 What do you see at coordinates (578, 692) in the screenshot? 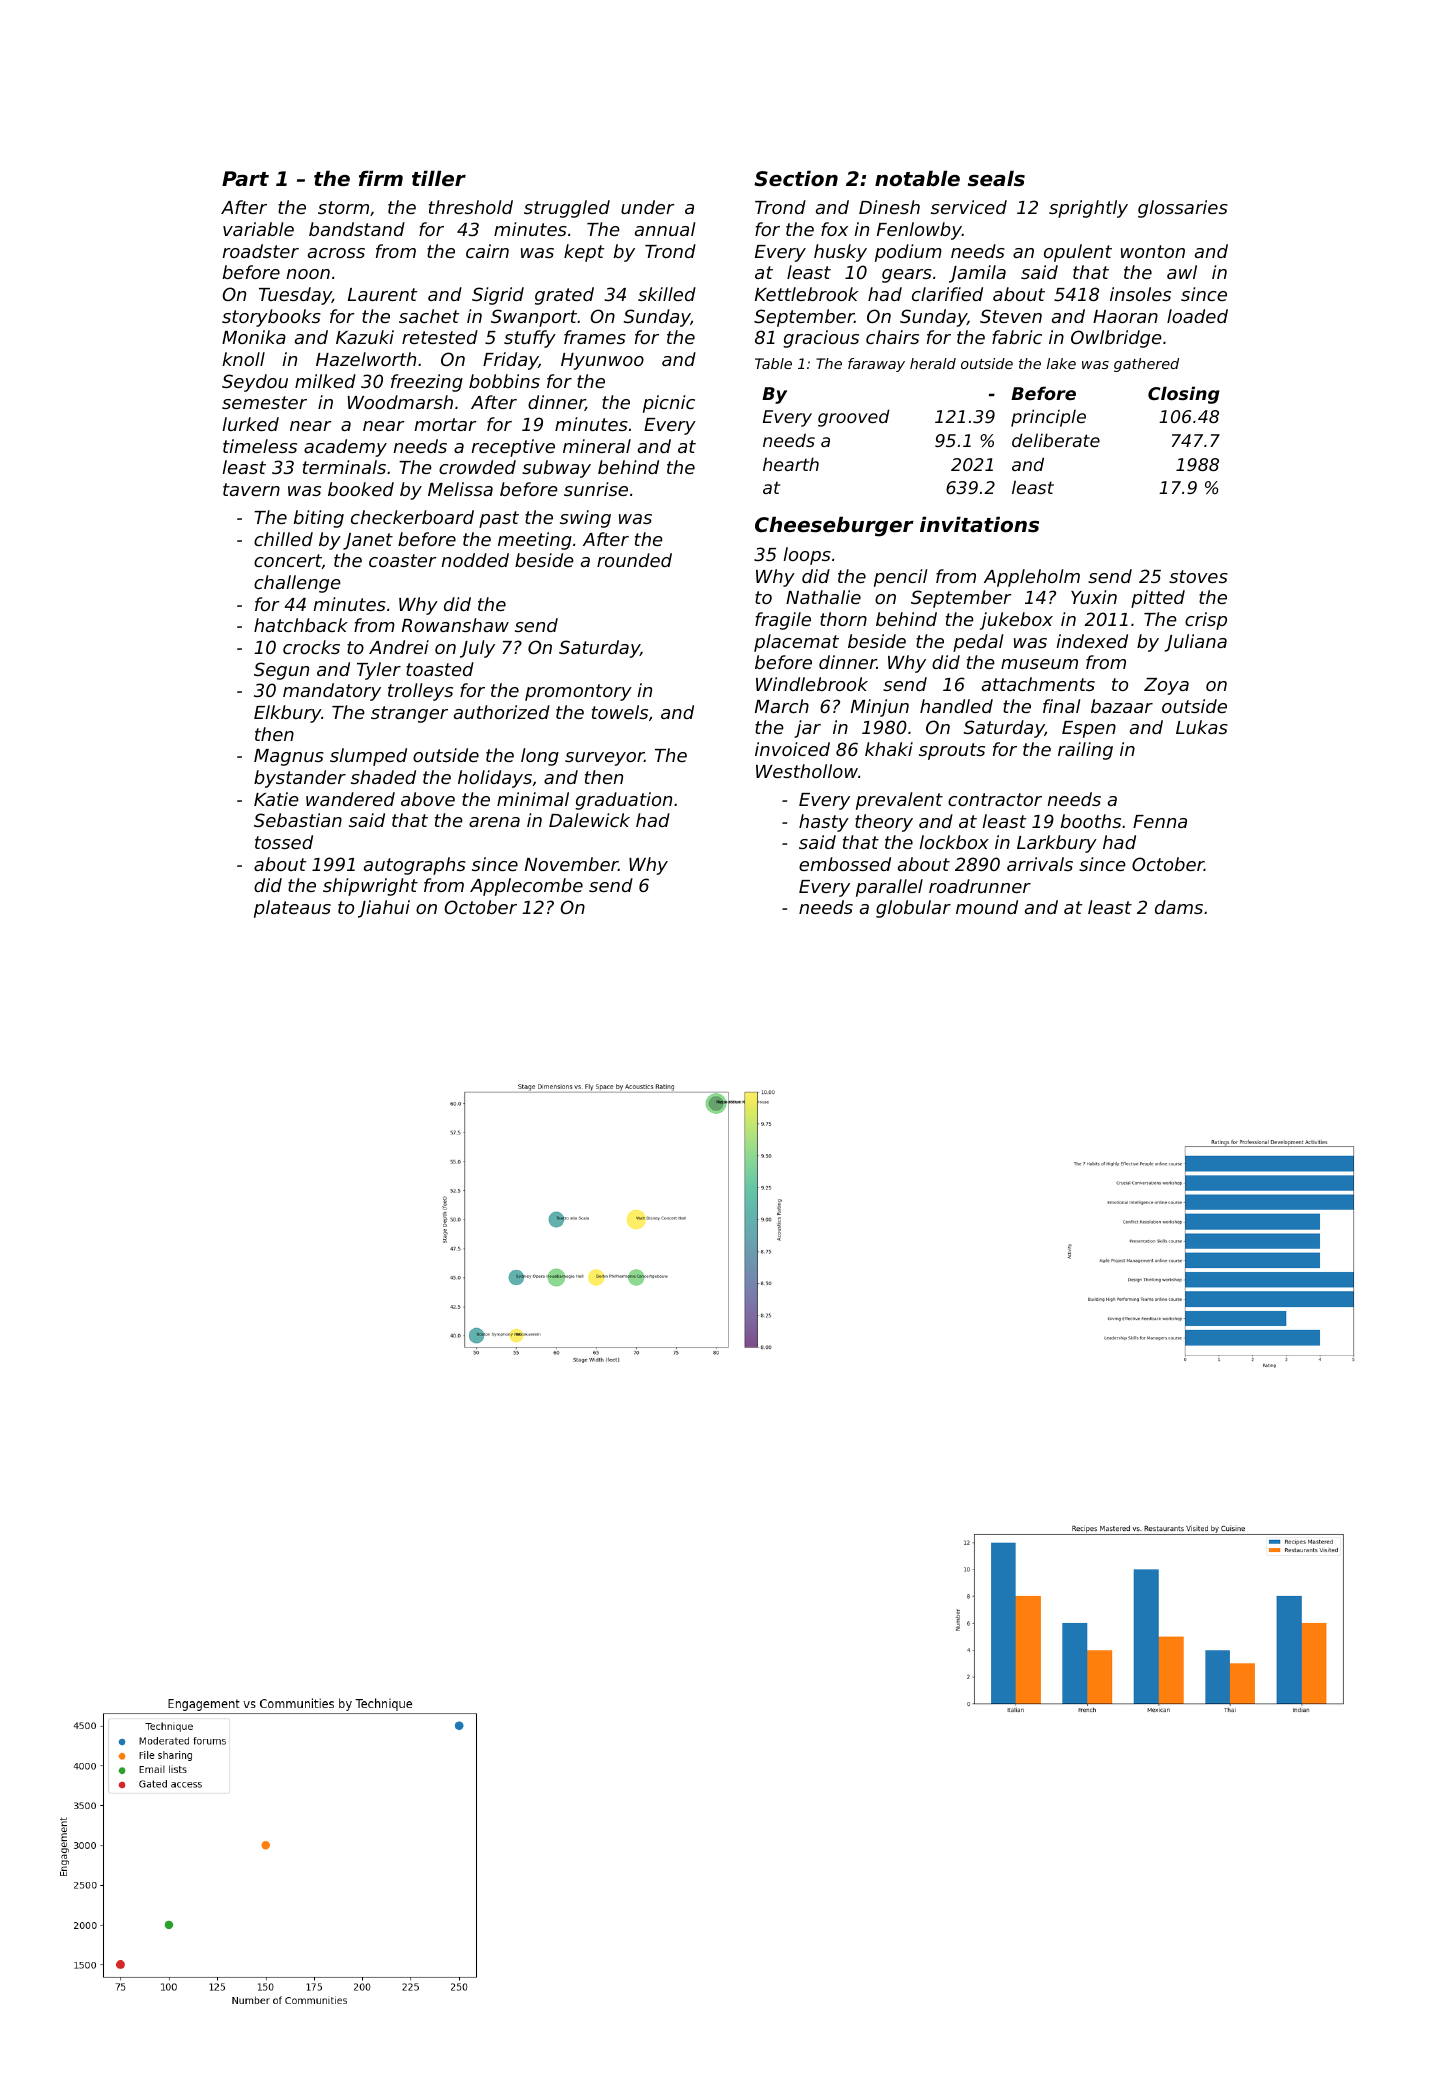
I see `promontory` at bounding box center [578, 692].
